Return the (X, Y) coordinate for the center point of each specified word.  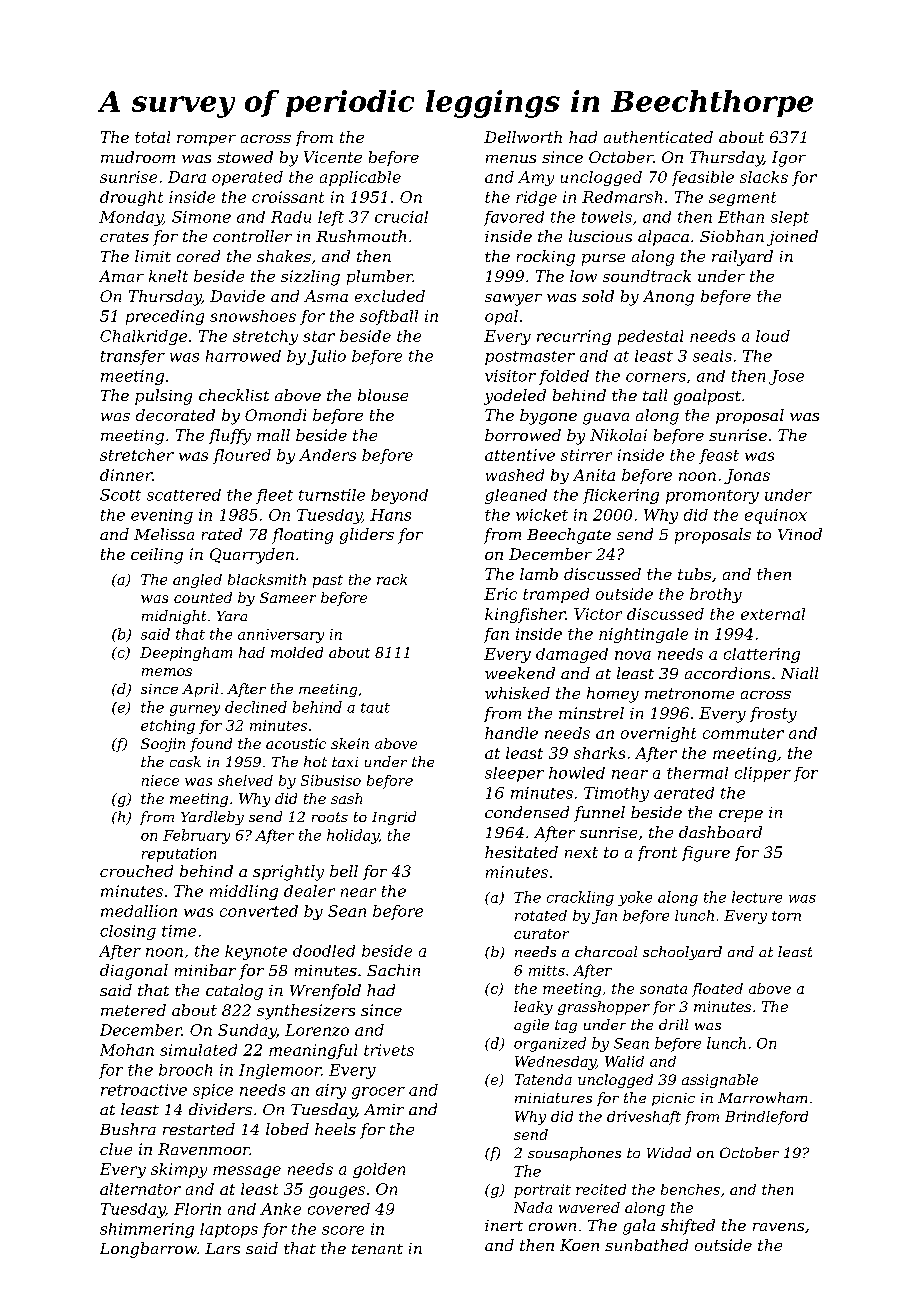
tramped (556, 595)
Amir (384, 1109)
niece (160, 780)
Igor (789, 159)
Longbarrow (148, 1250)
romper (206, 140)
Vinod (800, 534)
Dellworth (523, 137)
